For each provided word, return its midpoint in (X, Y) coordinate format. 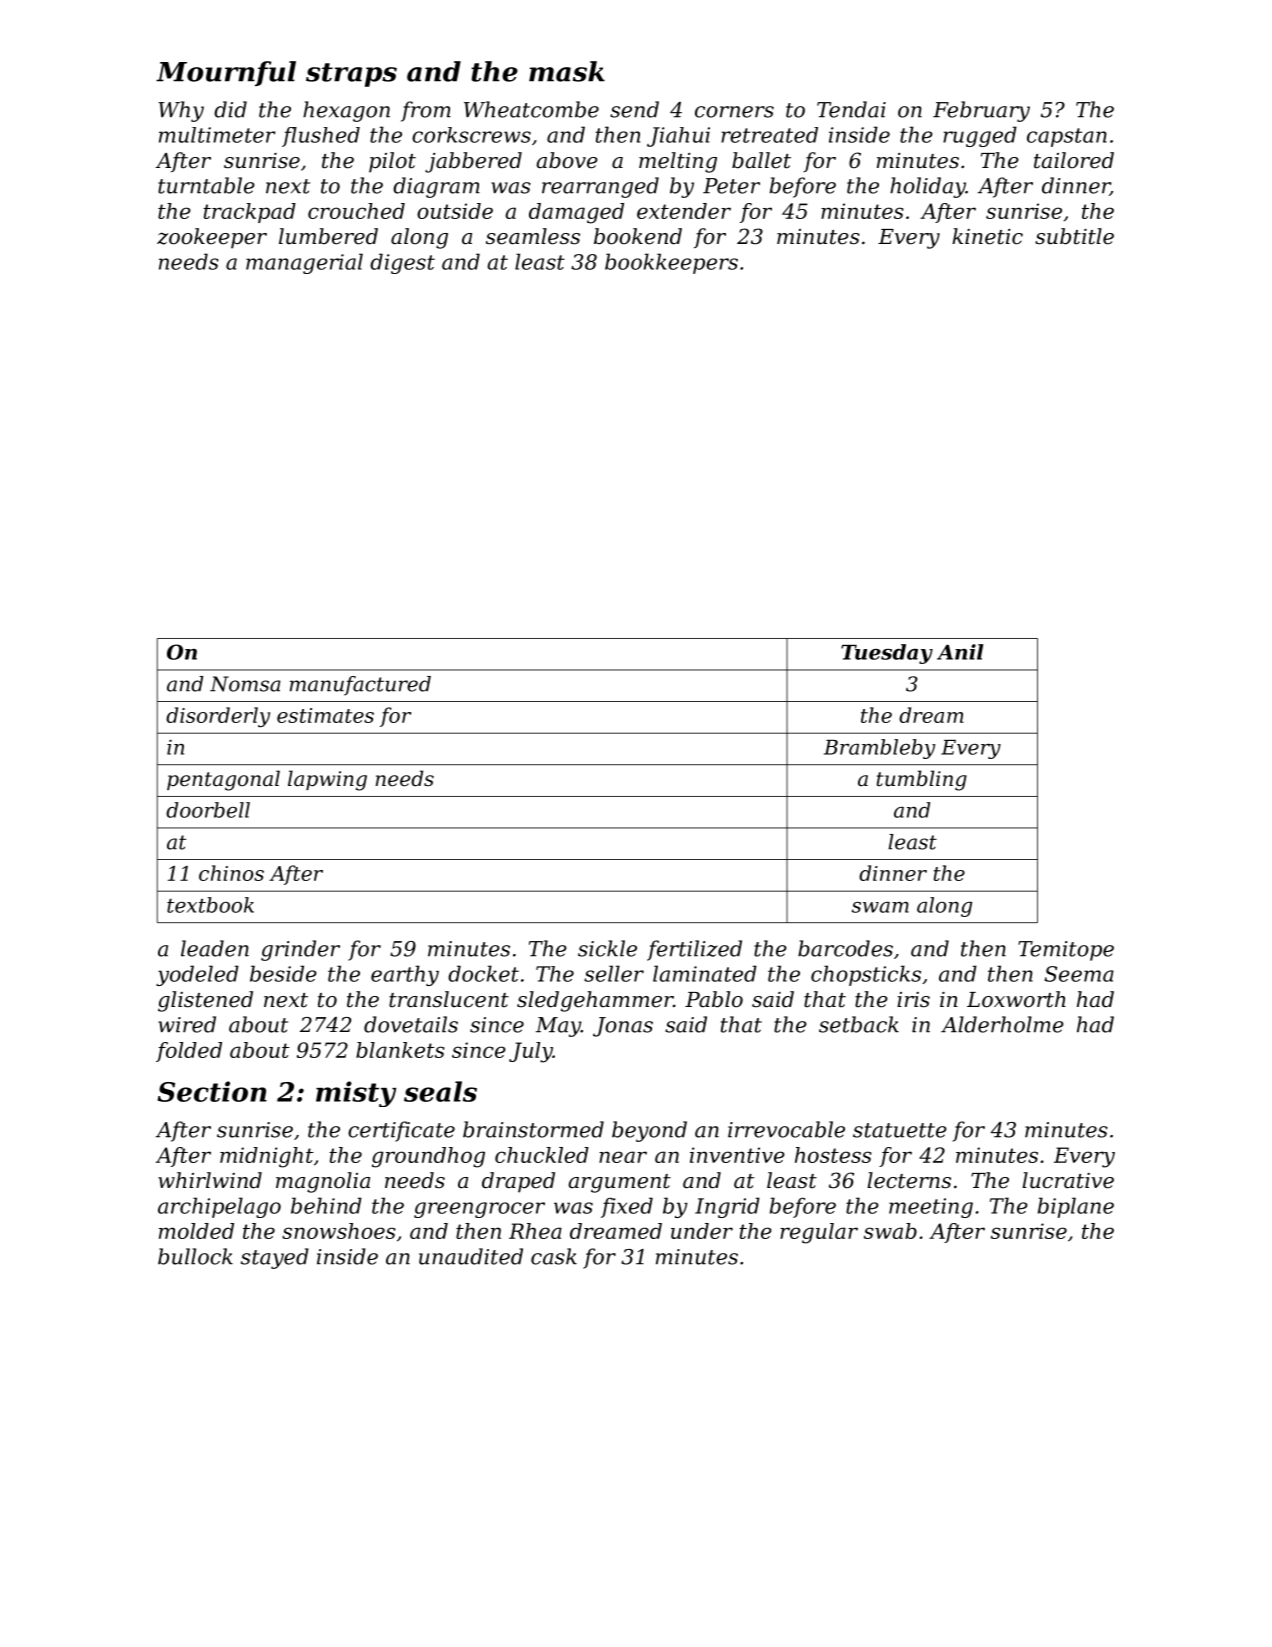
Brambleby (879, 749)
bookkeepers (671, 263)
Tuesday (887, 654)
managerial (304, 263)
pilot (392, 162)
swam (880, 907)
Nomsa (245, 684)
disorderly (218, 717)
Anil (960, 652)
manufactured (360, 686)
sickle (607, 948)
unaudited (471, 1256)
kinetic (987, 236)
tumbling (922, 780)
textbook (210, 905)
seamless (533, 236)
